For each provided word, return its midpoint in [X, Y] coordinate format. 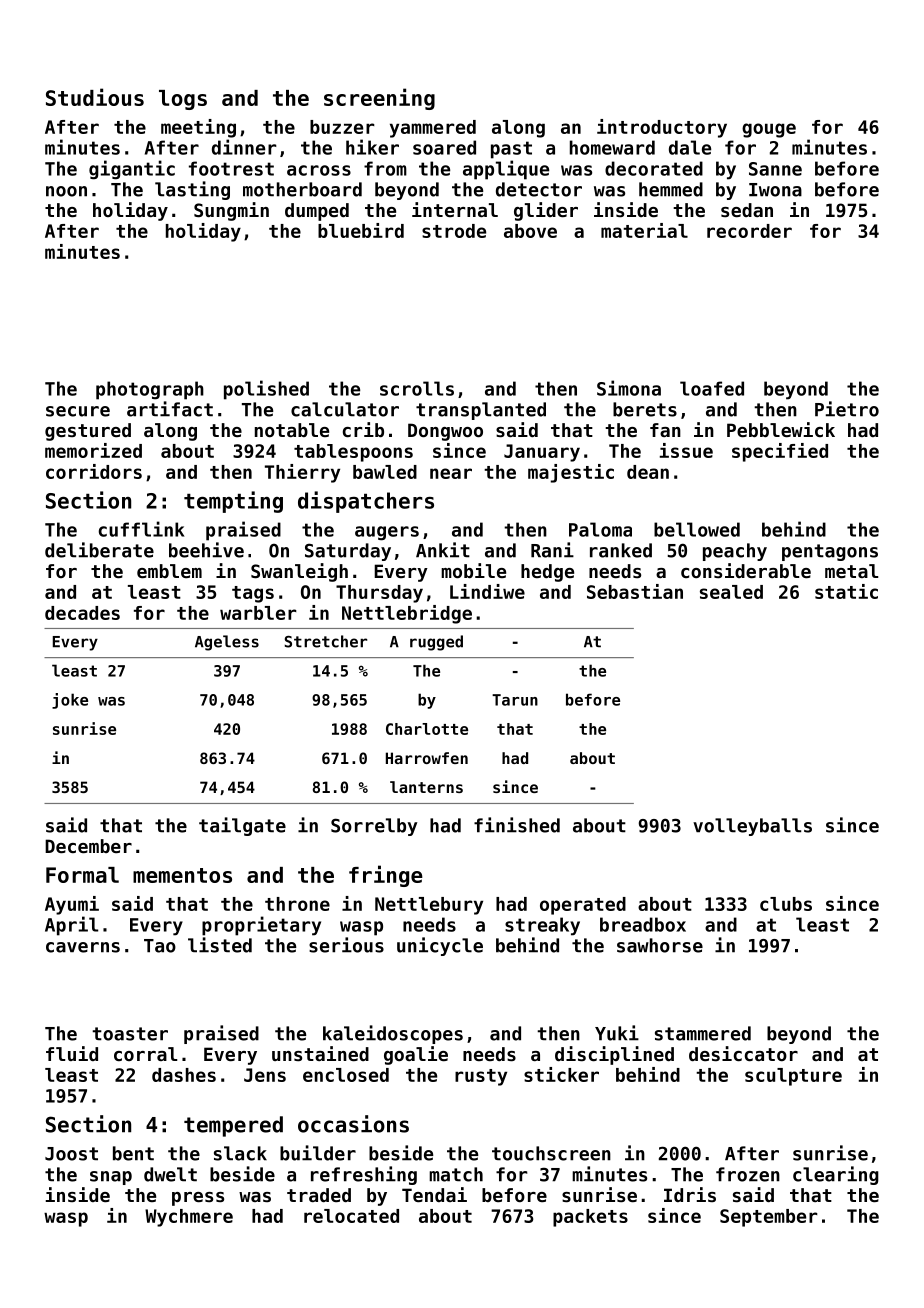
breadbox [643, 924]
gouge [769, 130]
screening [379, 99]
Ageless [227, 643]
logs [183, 100]
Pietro [847, 409]
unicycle [440, 946]
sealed [731, 592]
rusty [481, 1077]
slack [240, 1153]
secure [78, 411]
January [542, 453]
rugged [436, 643]
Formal [82, 875]
